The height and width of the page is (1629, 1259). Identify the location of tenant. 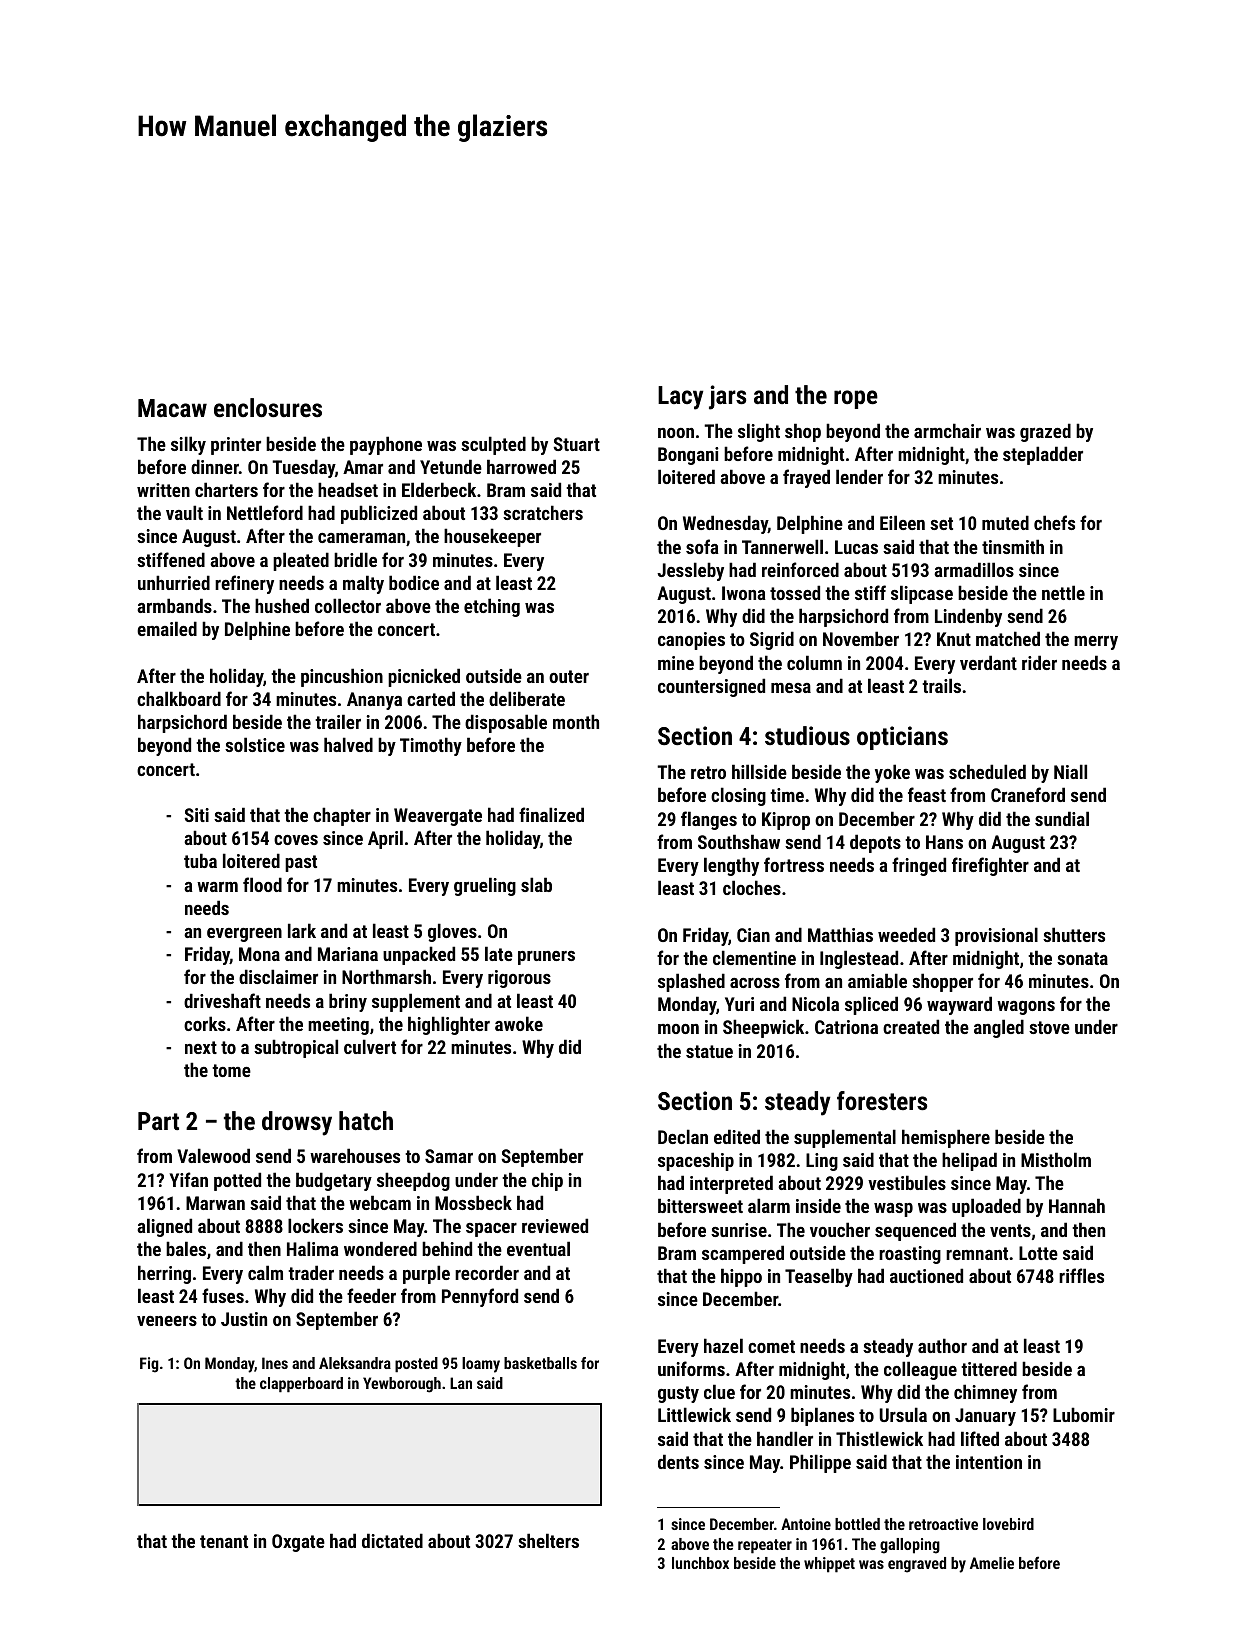
(224, 1541).
